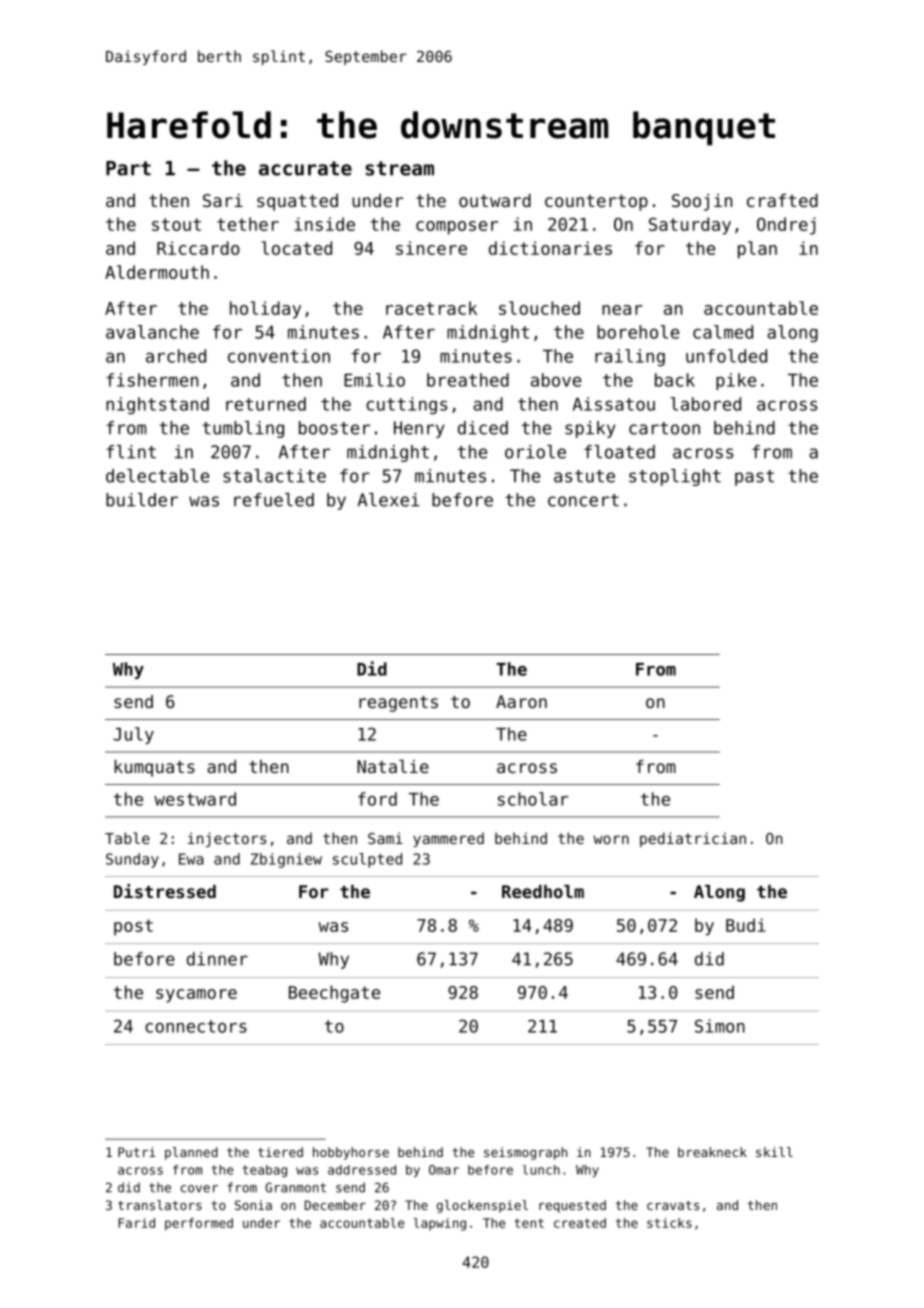 The height and width of the screenshot is (1308, 924). I want to click on pediatrician, so click(693, 839).
